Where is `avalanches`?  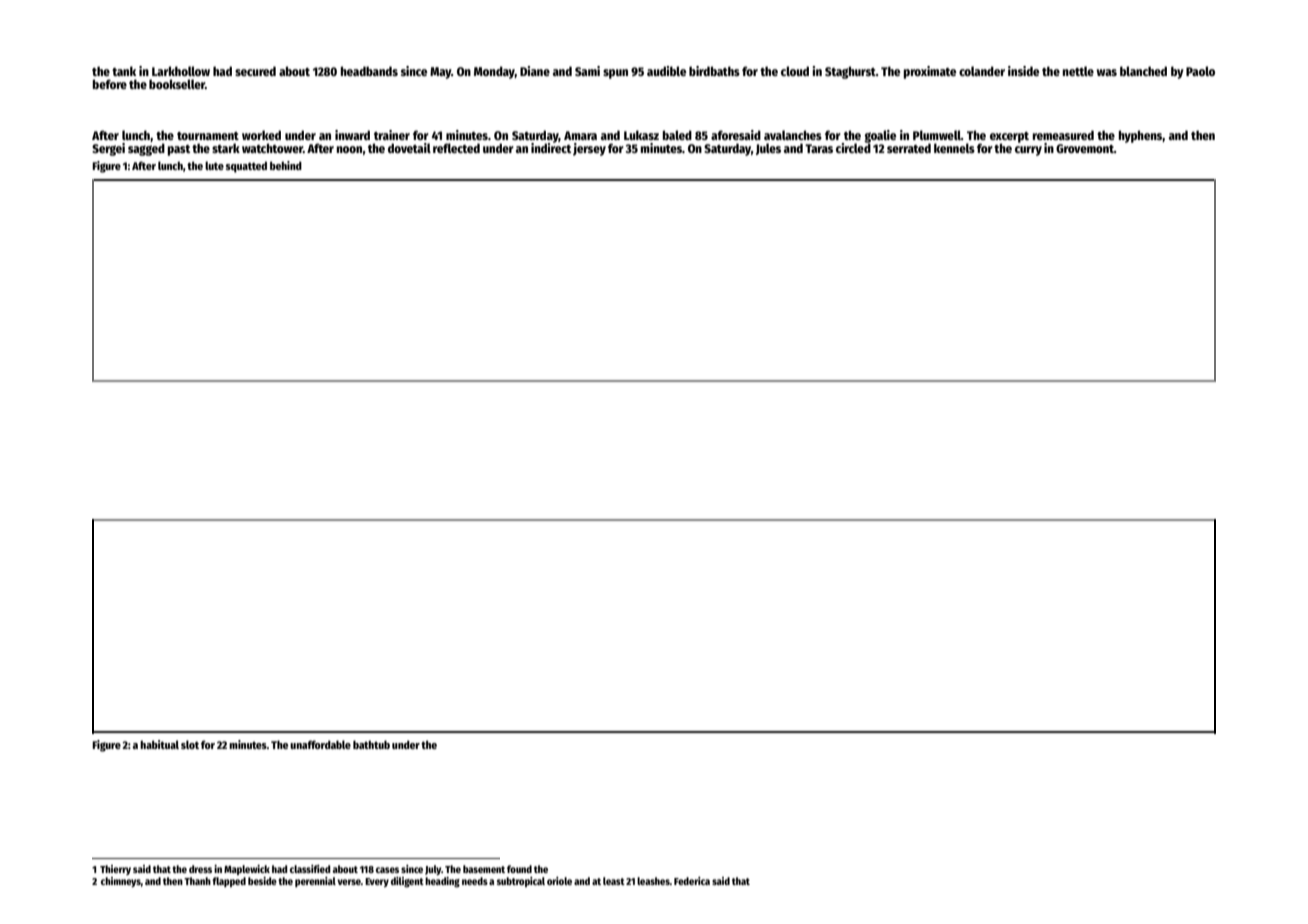
avalanches is located at coordinates (793, 135).
